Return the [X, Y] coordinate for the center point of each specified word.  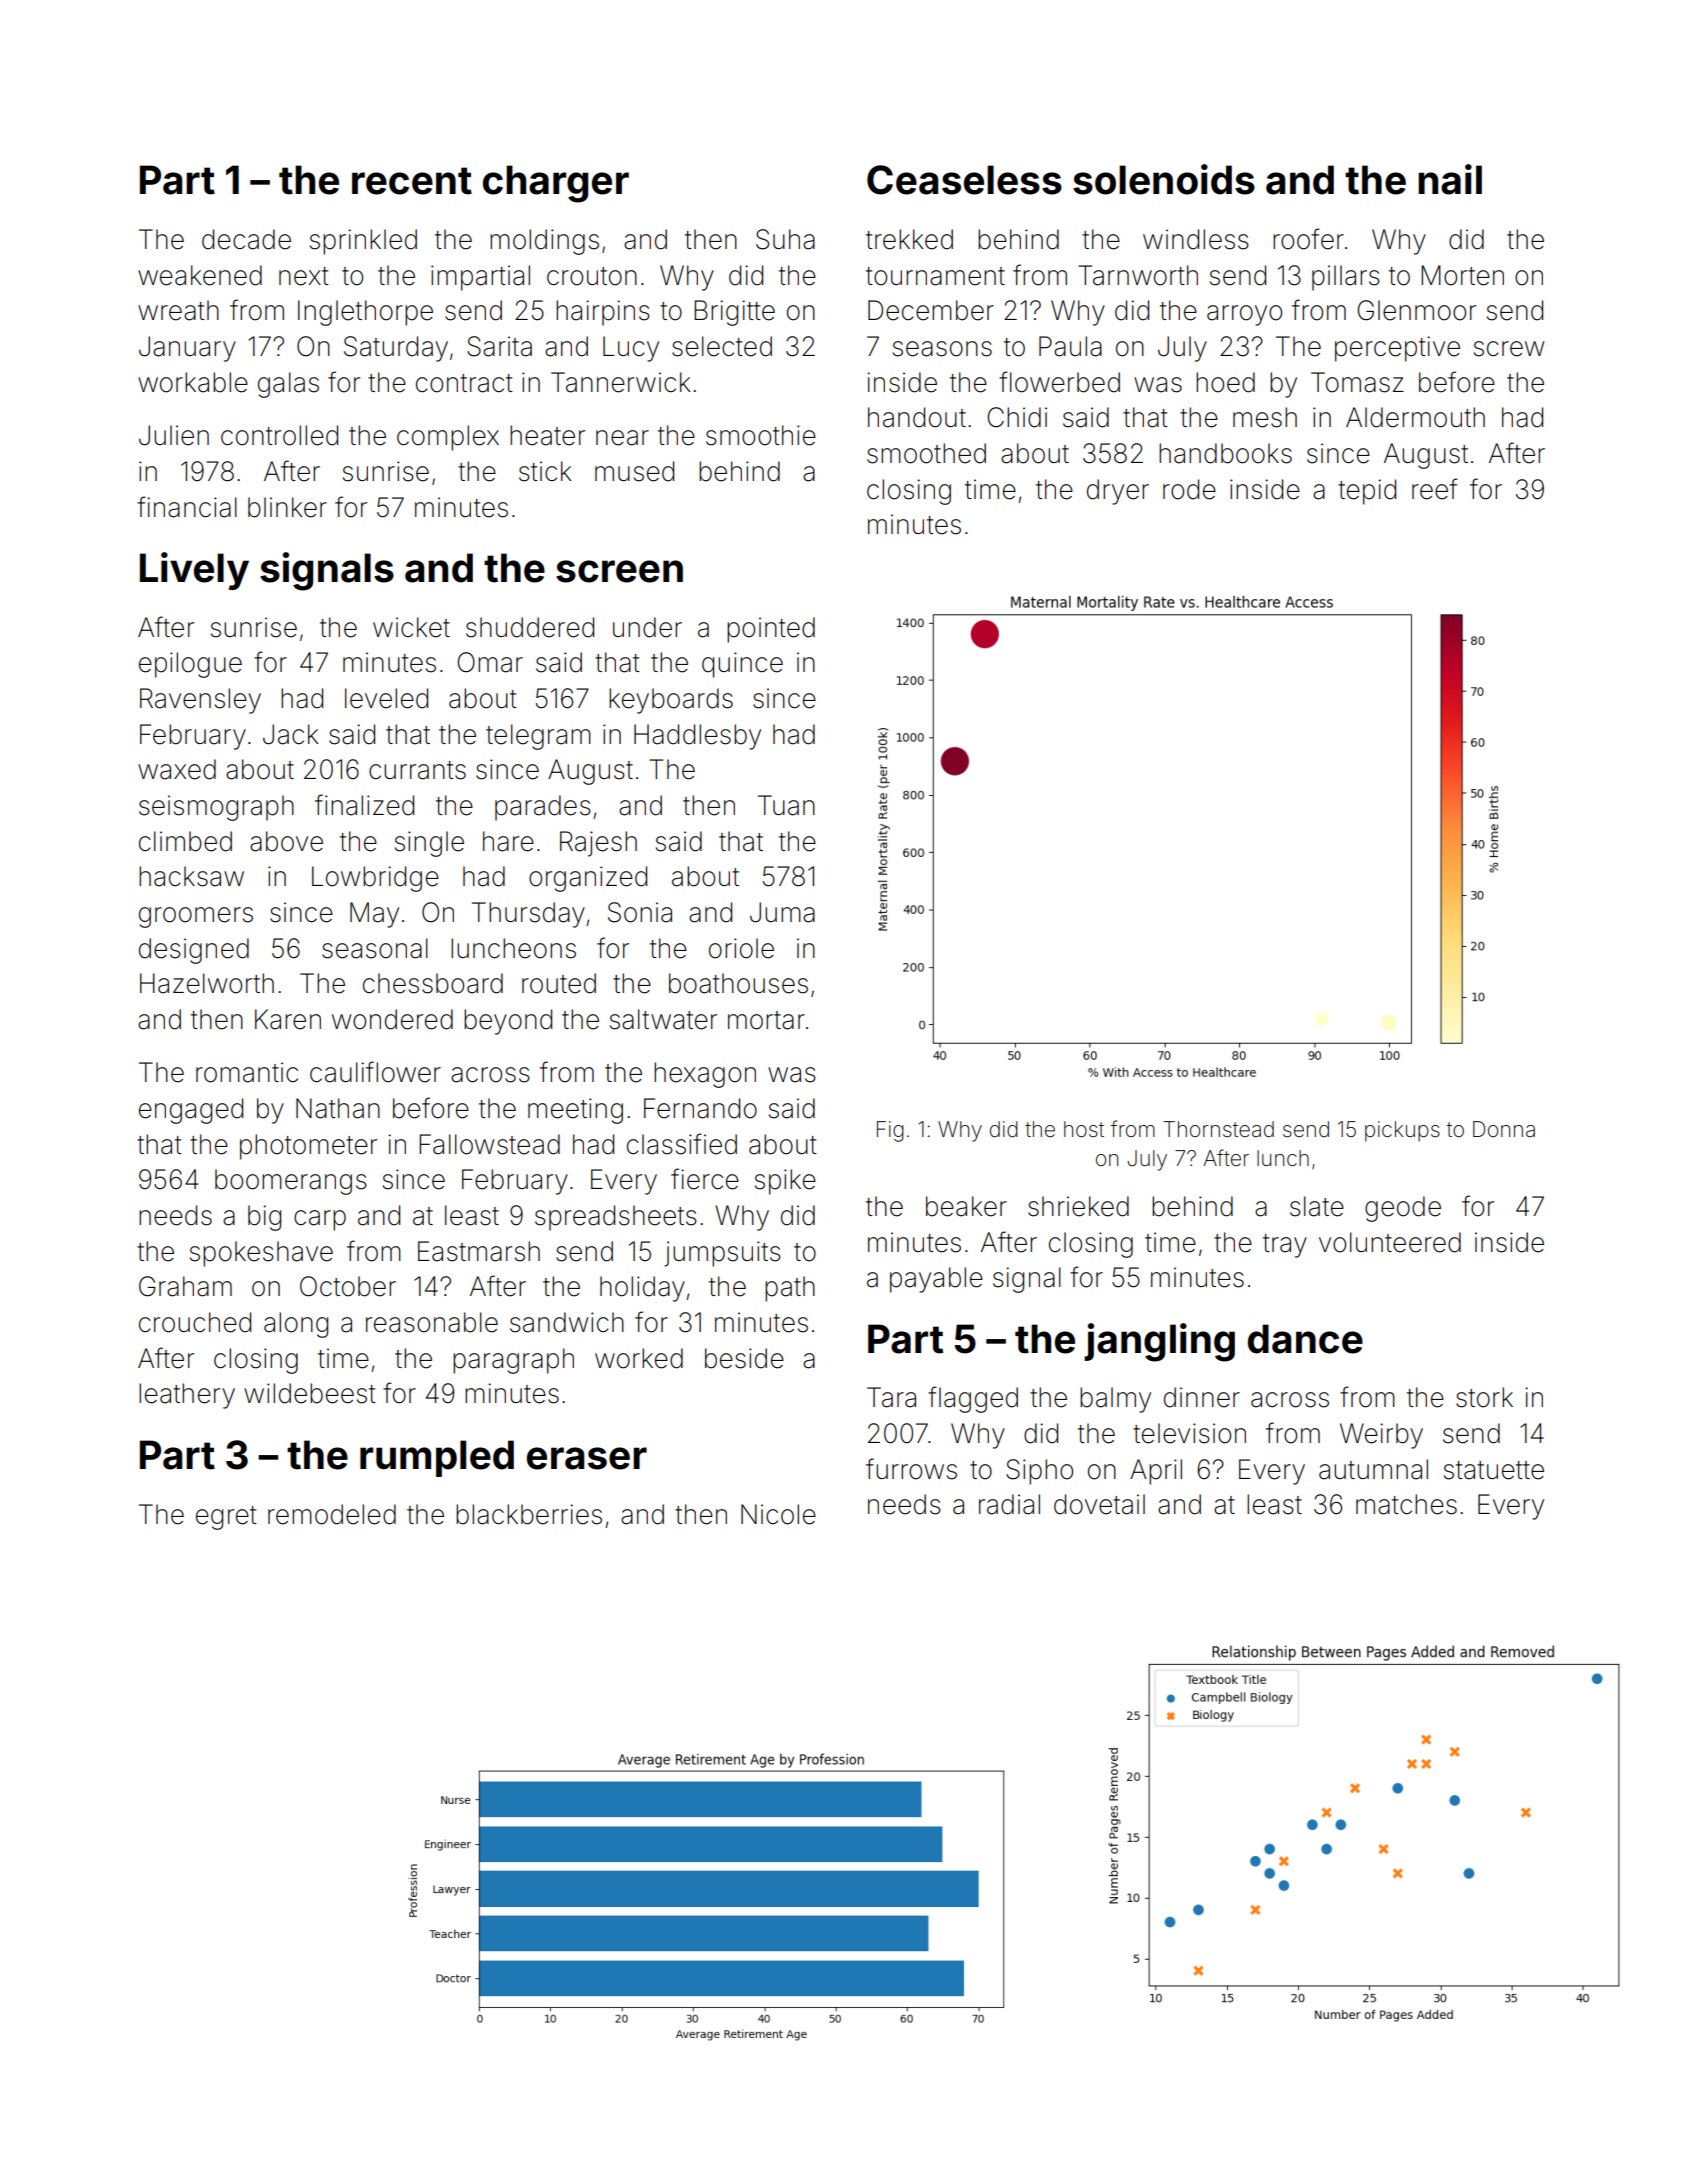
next [304, 276]
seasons [942, 349]
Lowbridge [375, 879]
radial [1009, 1504]
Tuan [786, 805]
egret [226, 1518]
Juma [782, 912]
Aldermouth [1415, 417]
